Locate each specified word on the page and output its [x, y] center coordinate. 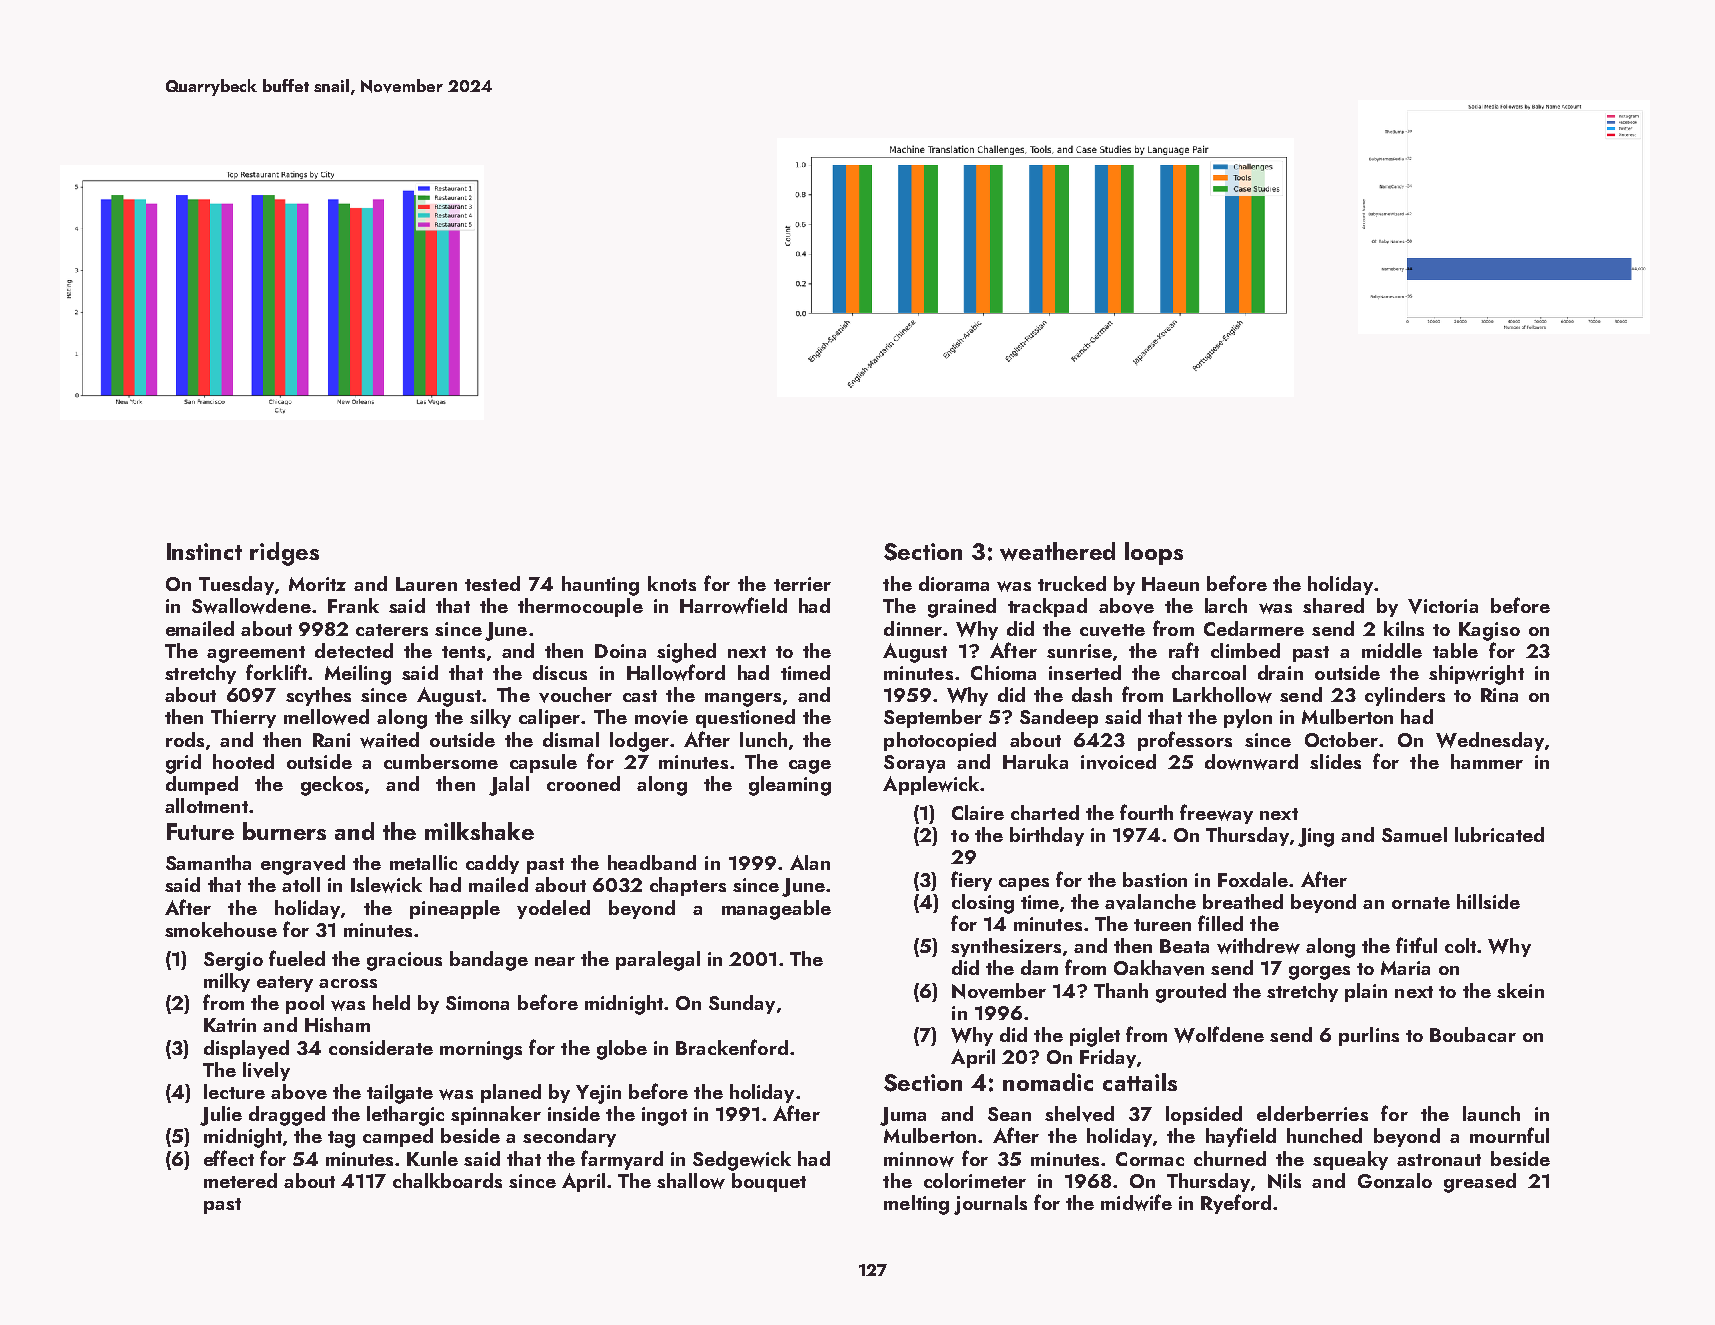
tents [463, 652]
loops [1154, 553]
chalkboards [447, 1180]
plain [1366, 992]
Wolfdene [1219, 1034]
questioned [745, 718]
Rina [1499, 695]
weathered [1057, 551]
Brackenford [732, 1047]
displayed [246, 1049]
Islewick [386, 885]
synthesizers [1006, 947]
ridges [284, 554]
